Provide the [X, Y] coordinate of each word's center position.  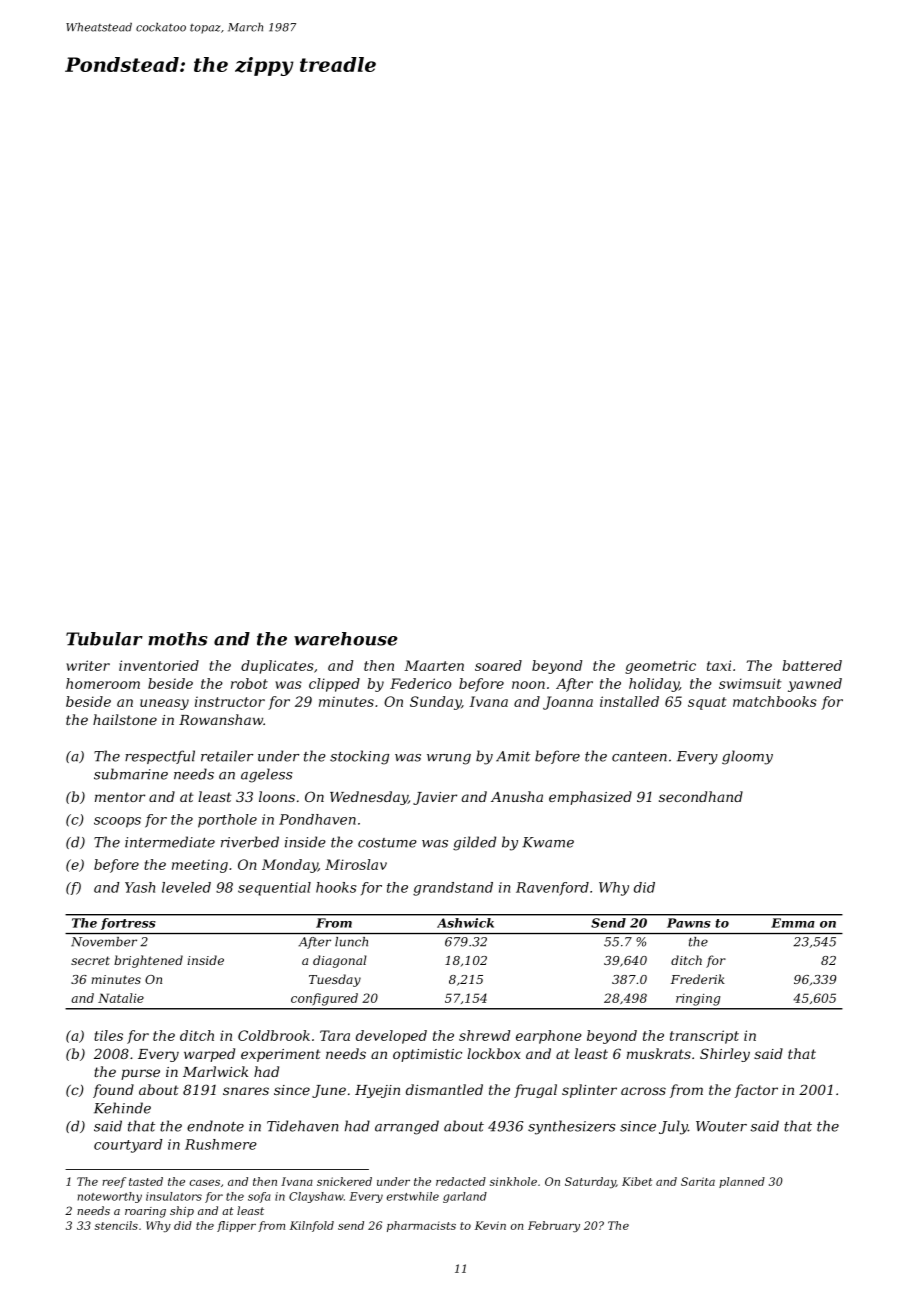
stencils [116, 1225]
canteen [639, 757]
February [554, 1226]
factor [756, 1091]
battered [812, 665]
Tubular [104, 639]
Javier [435, 798]
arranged [407, 1127]
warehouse [346, 639]
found [113, 1091]
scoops [117, 822]
